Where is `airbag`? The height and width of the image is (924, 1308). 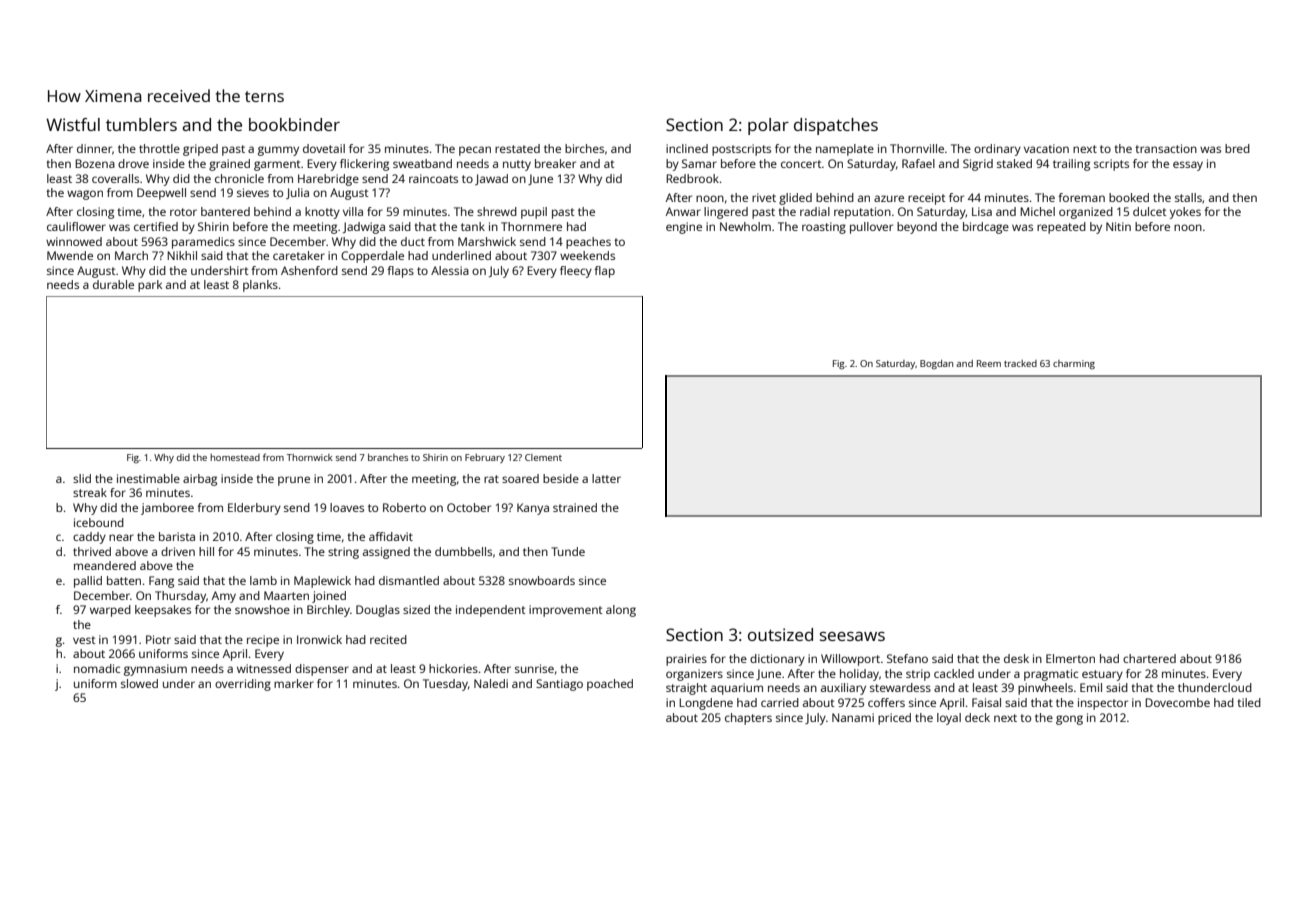
airbag is located at coordinates (200, 480).
